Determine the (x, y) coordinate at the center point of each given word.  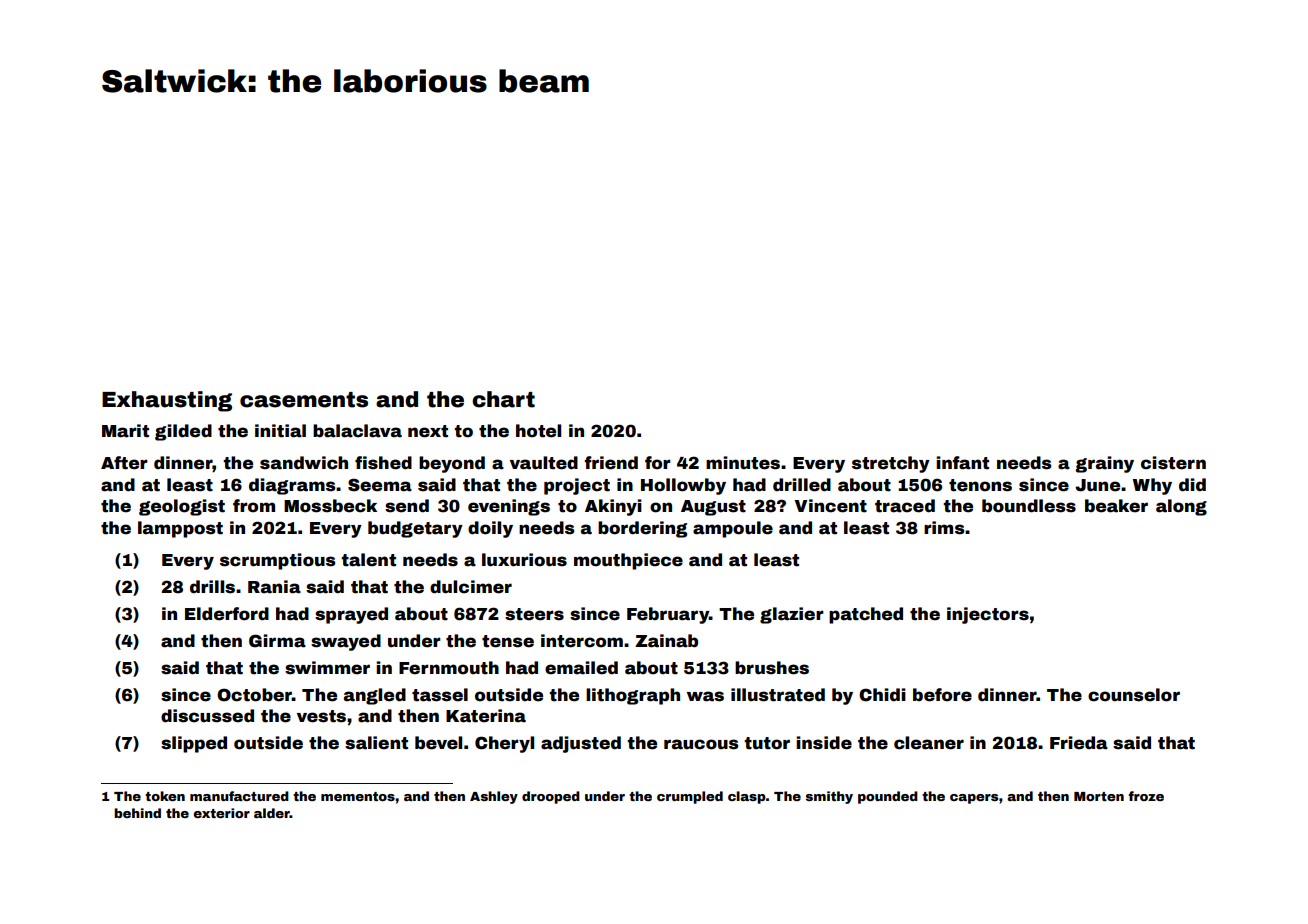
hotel (538, 431)
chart (503, 399)
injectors (988, 615)
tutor (767, 743)
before (942, 695)
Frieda (1079, 743)
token (165, 796)
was (705, 696)
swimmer (327, 668)
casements (304, 400)
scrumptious (277, 561)
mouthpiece (628, 561)
